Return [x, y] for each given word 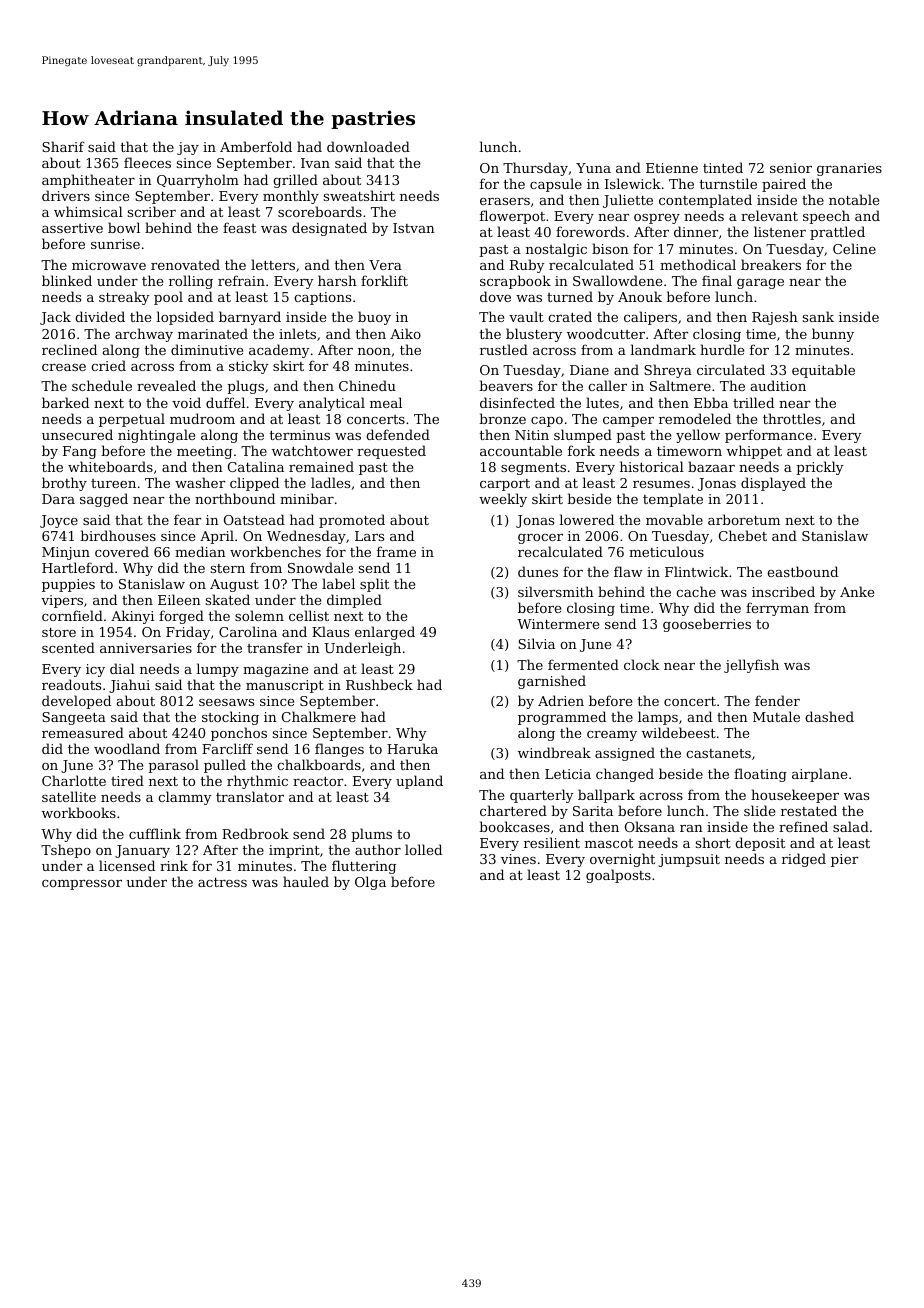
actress [222, 882]
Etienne [672, 168]
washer [200, 482]
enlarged [385, 633]
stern [228, 568]
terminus [300, 435]
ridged [804, 860]
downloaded [368, 146]
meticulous [666, 551]
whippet [754, 452]
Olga [370, 883]
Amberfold [256, 146]
